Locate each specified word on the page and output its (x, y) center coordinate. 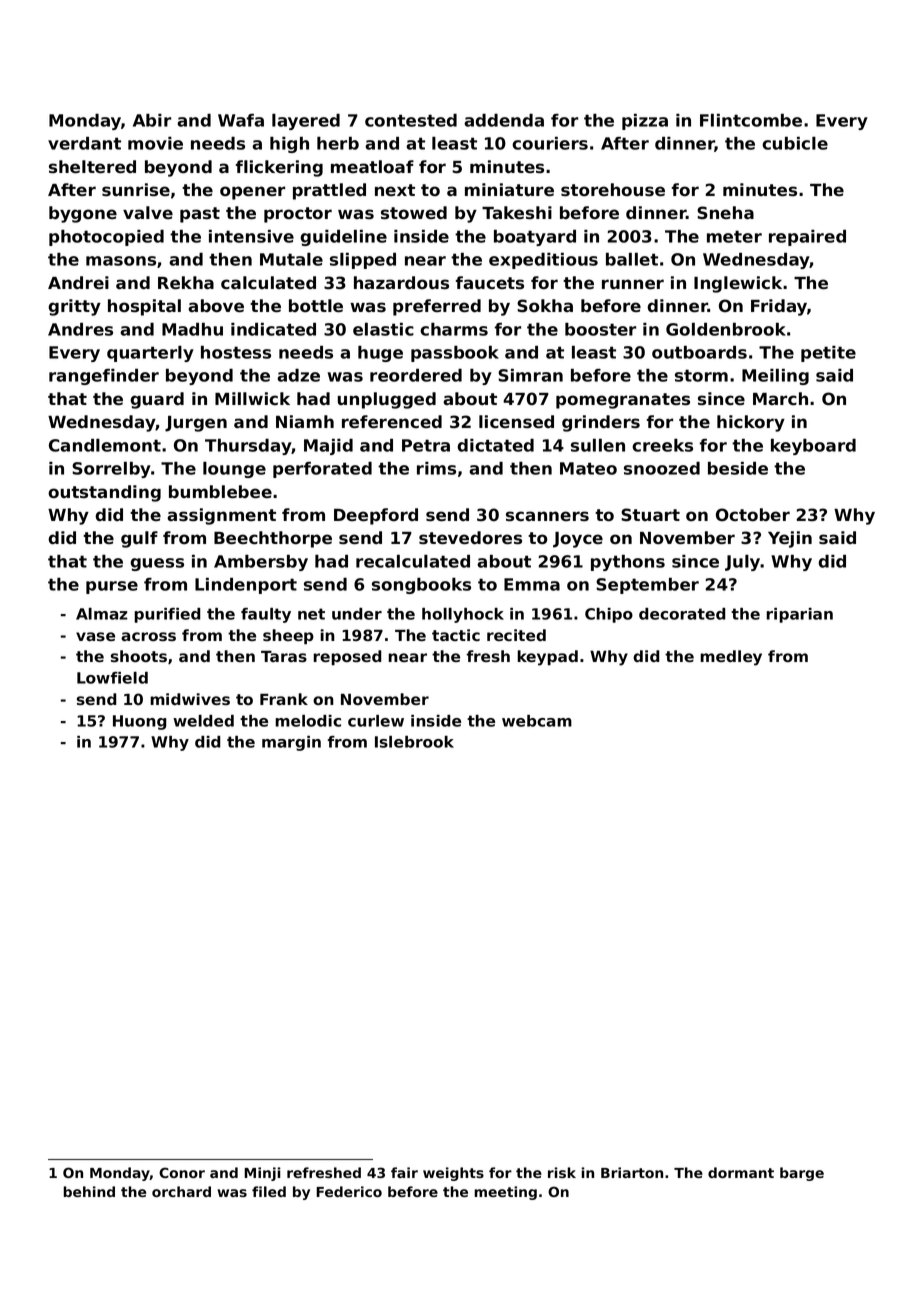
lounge (234, 470)
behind (89, 1191)
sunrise (136, 189)
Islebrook (414, 742)
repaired (807, 238)
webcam (537, 721)
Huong (139, 722)
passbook (455, 354)
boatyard (535, 238)
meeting (505, 1193)
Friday (779, 307)
